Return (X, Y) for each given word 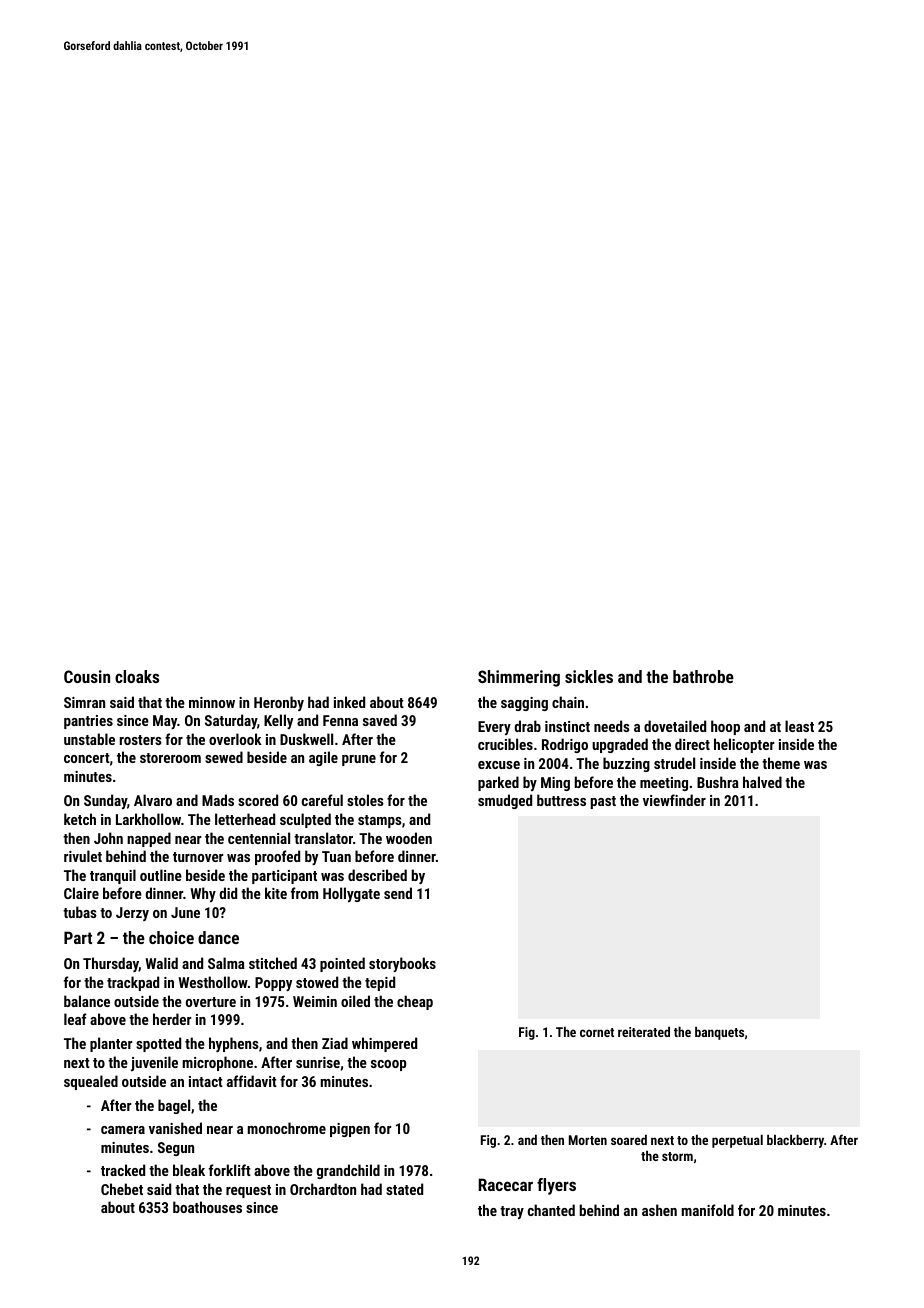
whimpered (384, 1044)
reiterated (644, 1032)
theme (781, 763)
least (799, 726)
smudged (505, 801)
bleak (189, 1170)
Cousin (87, 676)
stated (404, 1189)
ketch (80, 819)
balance (87, 1001)
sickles (589, 676)
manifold (708, 1210)
